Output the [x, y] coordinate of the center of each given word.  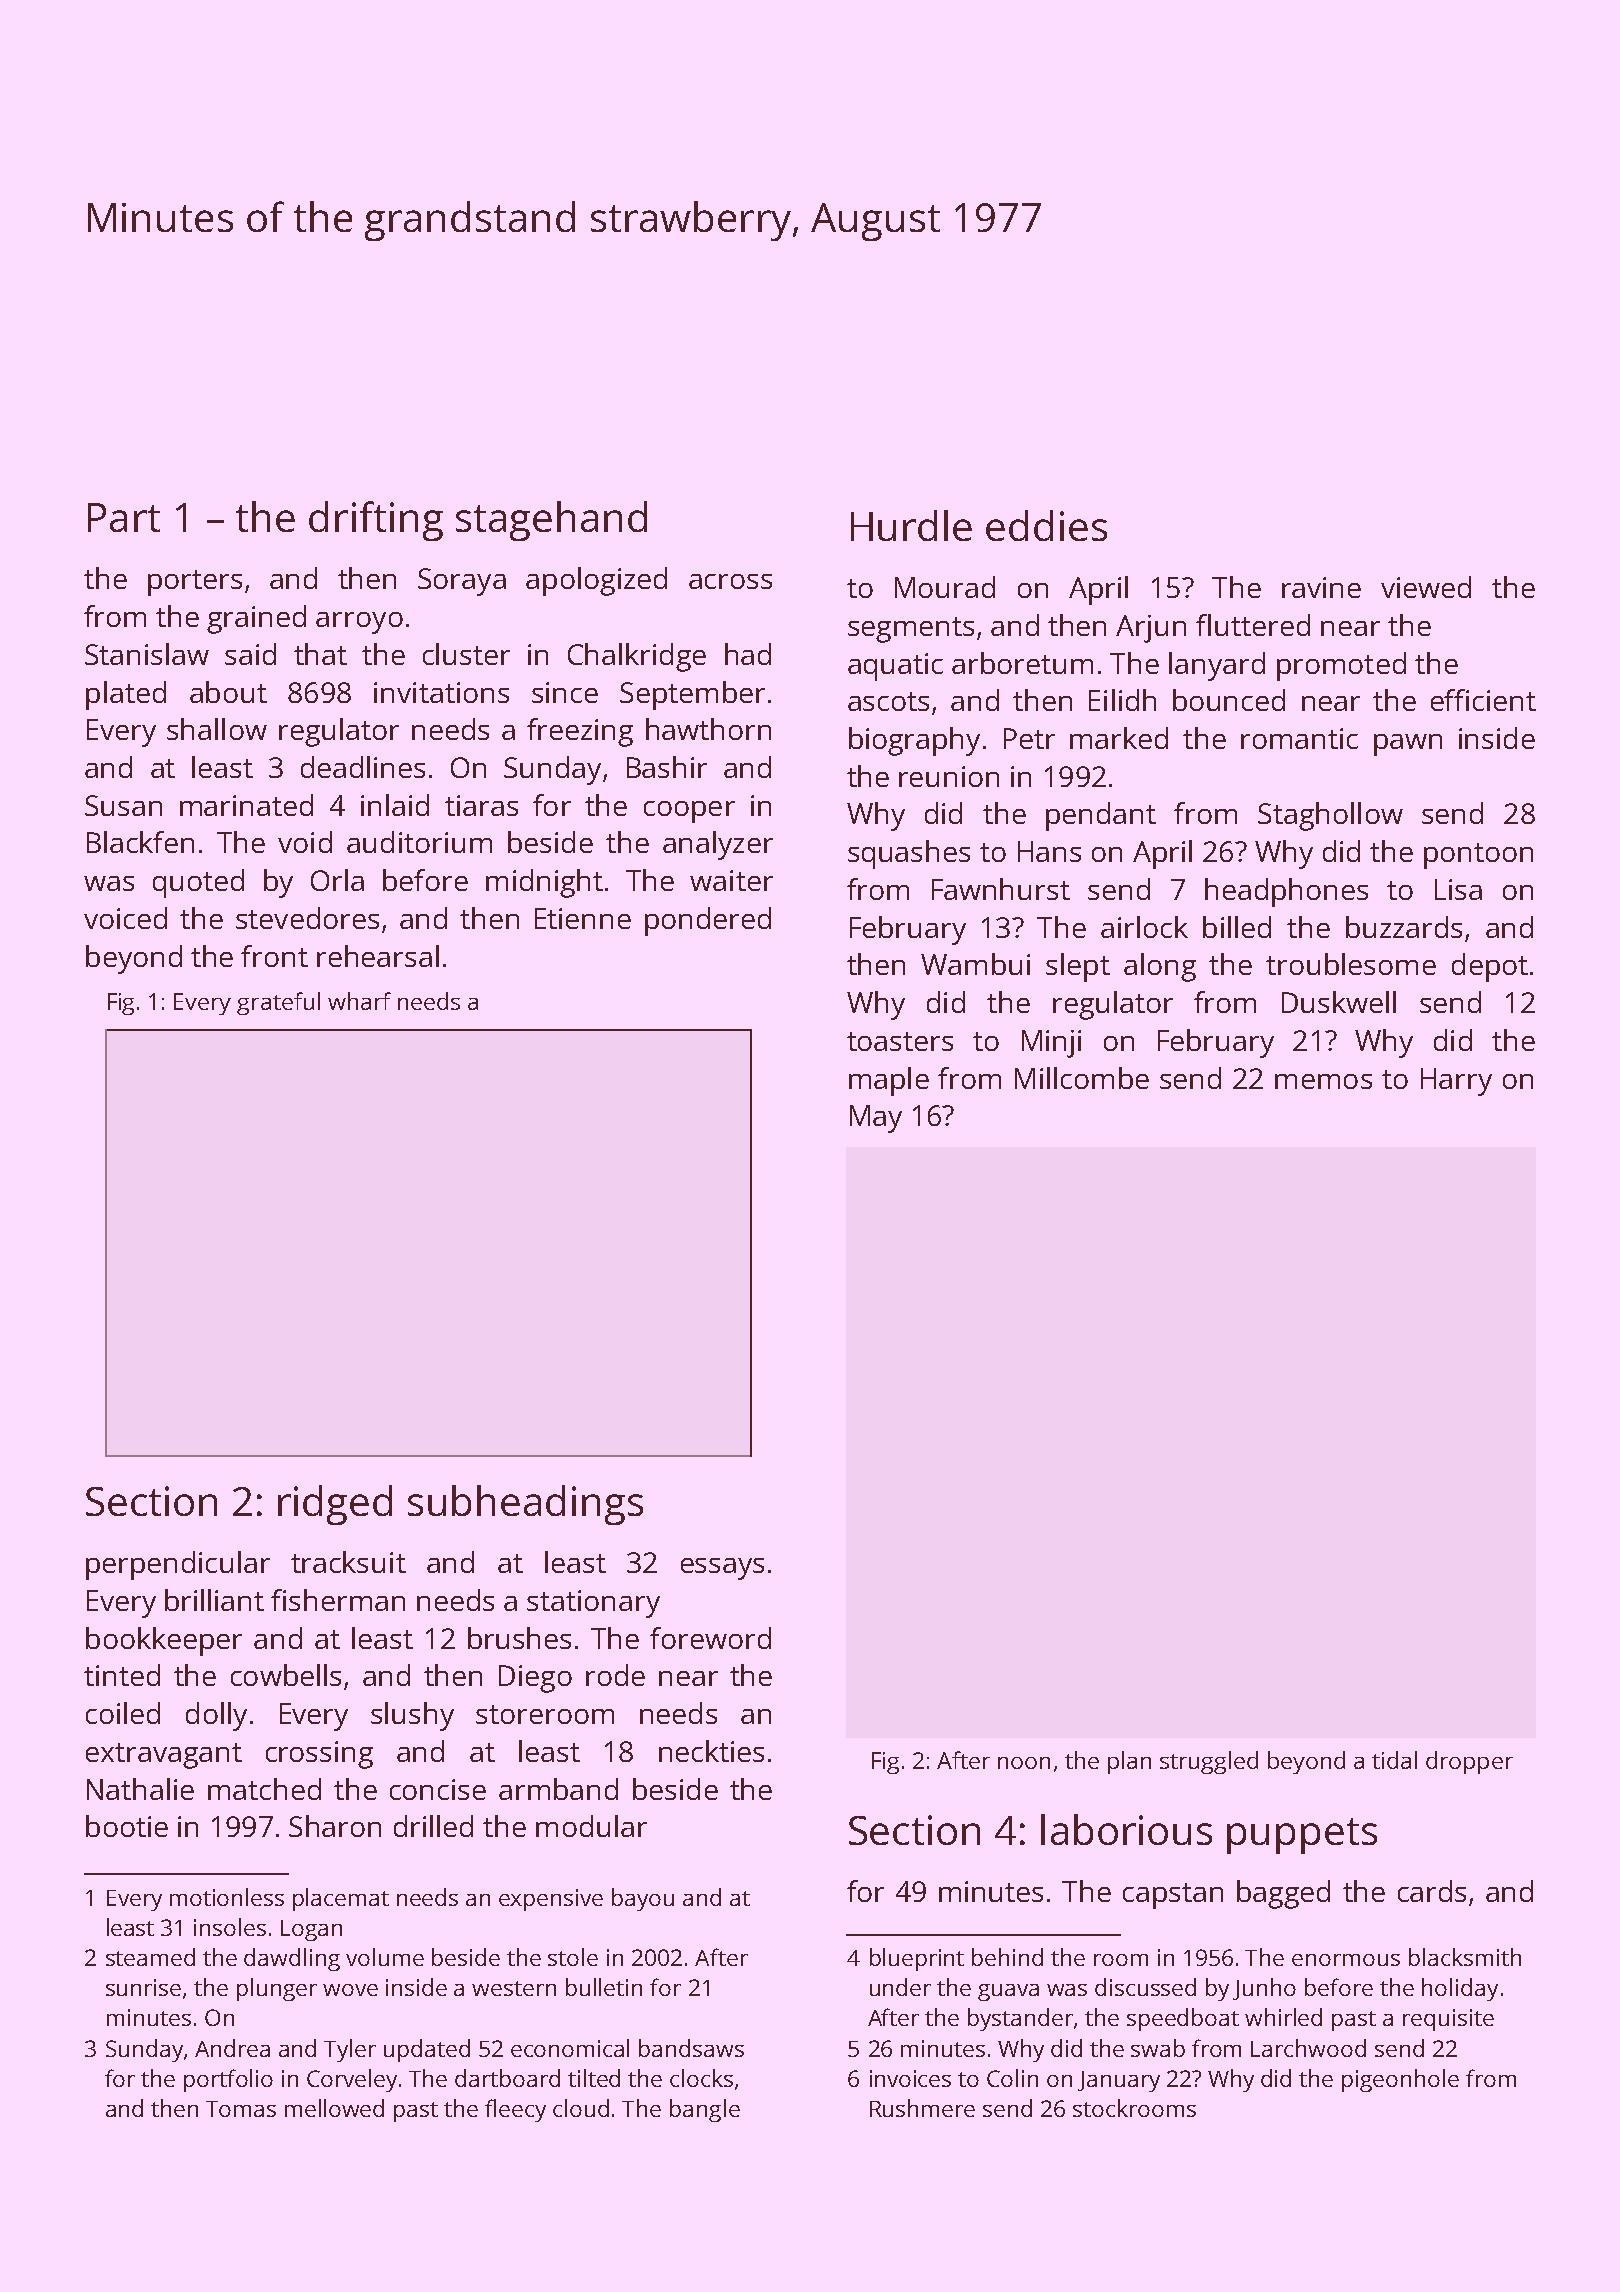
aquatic [895, 667]
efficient [1483, 700]
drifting [376, 521]
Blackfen [140, 842]
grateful [278, 1003]
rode [615, 1675]
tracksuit [348, 1562]
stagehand [551, 521]
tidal [1394, 1760]
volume [385, 1957]
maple [889, 1081]
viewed [1426, 587]
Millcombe [1082, 1078]
